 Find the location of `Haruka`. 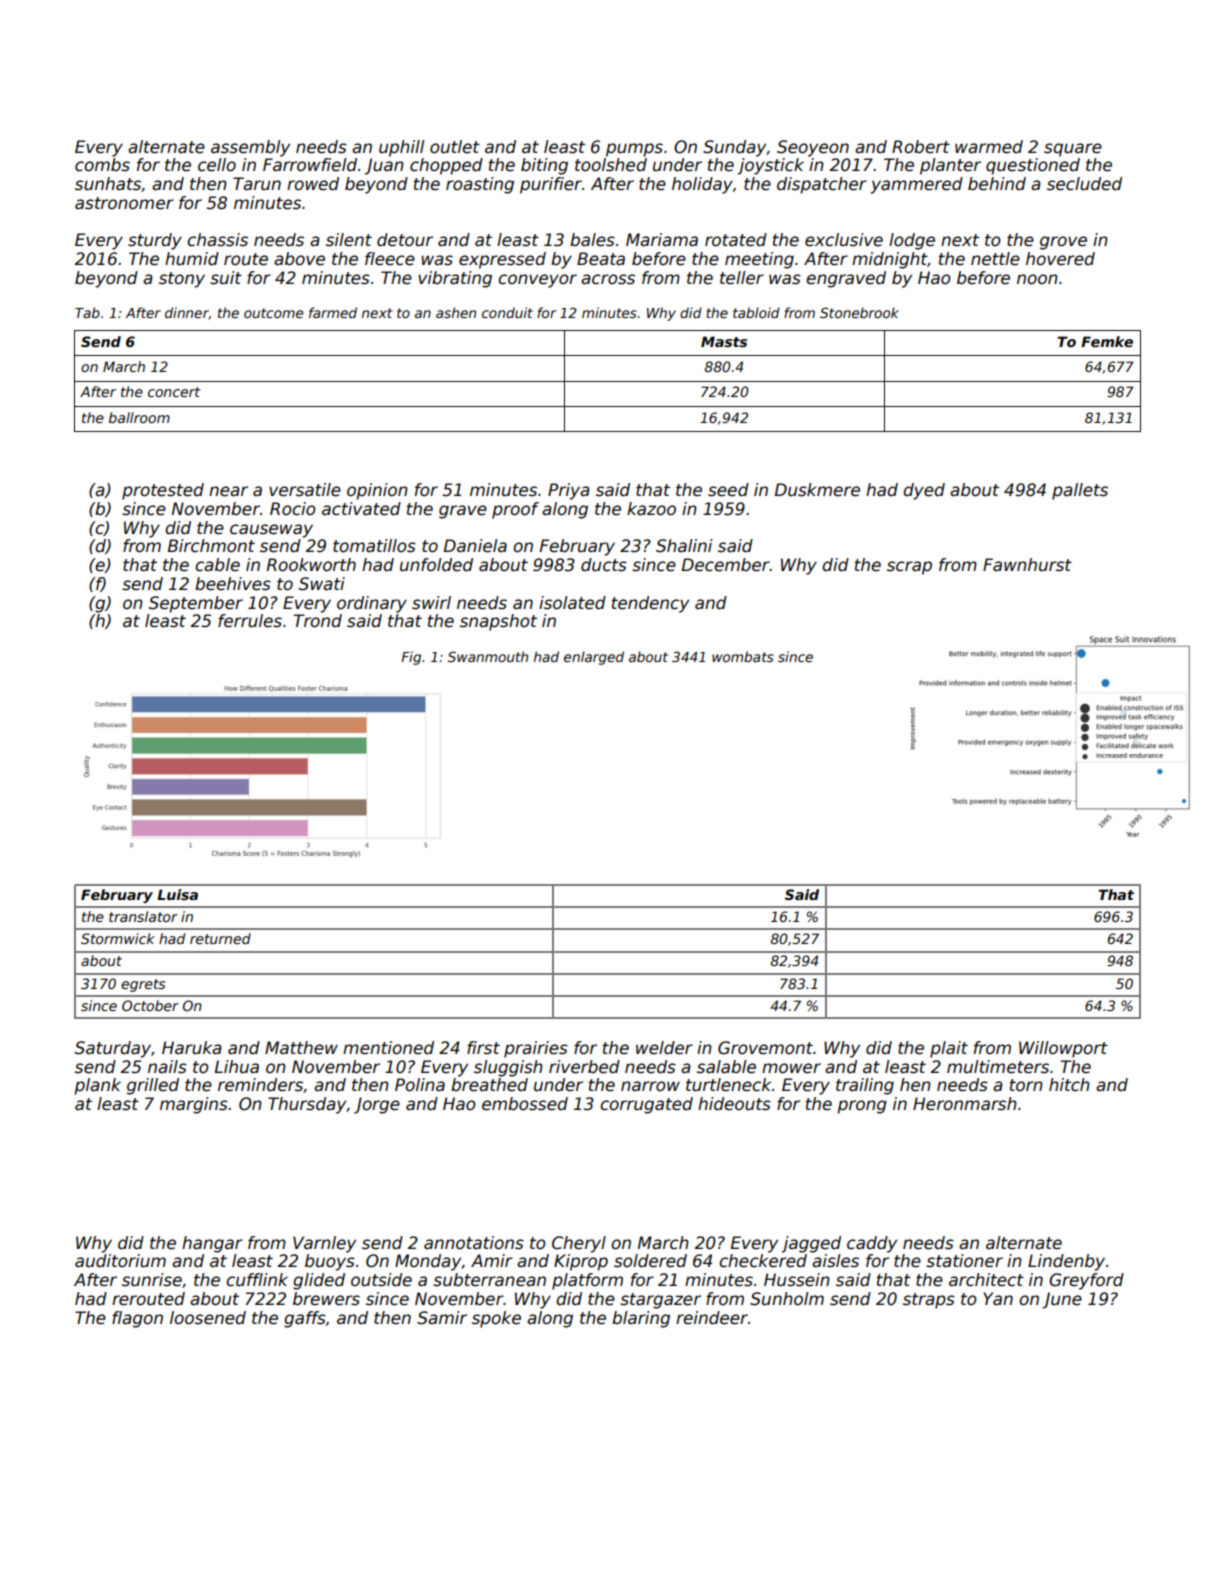

Haruka is located at coordinates (192, 1048).
